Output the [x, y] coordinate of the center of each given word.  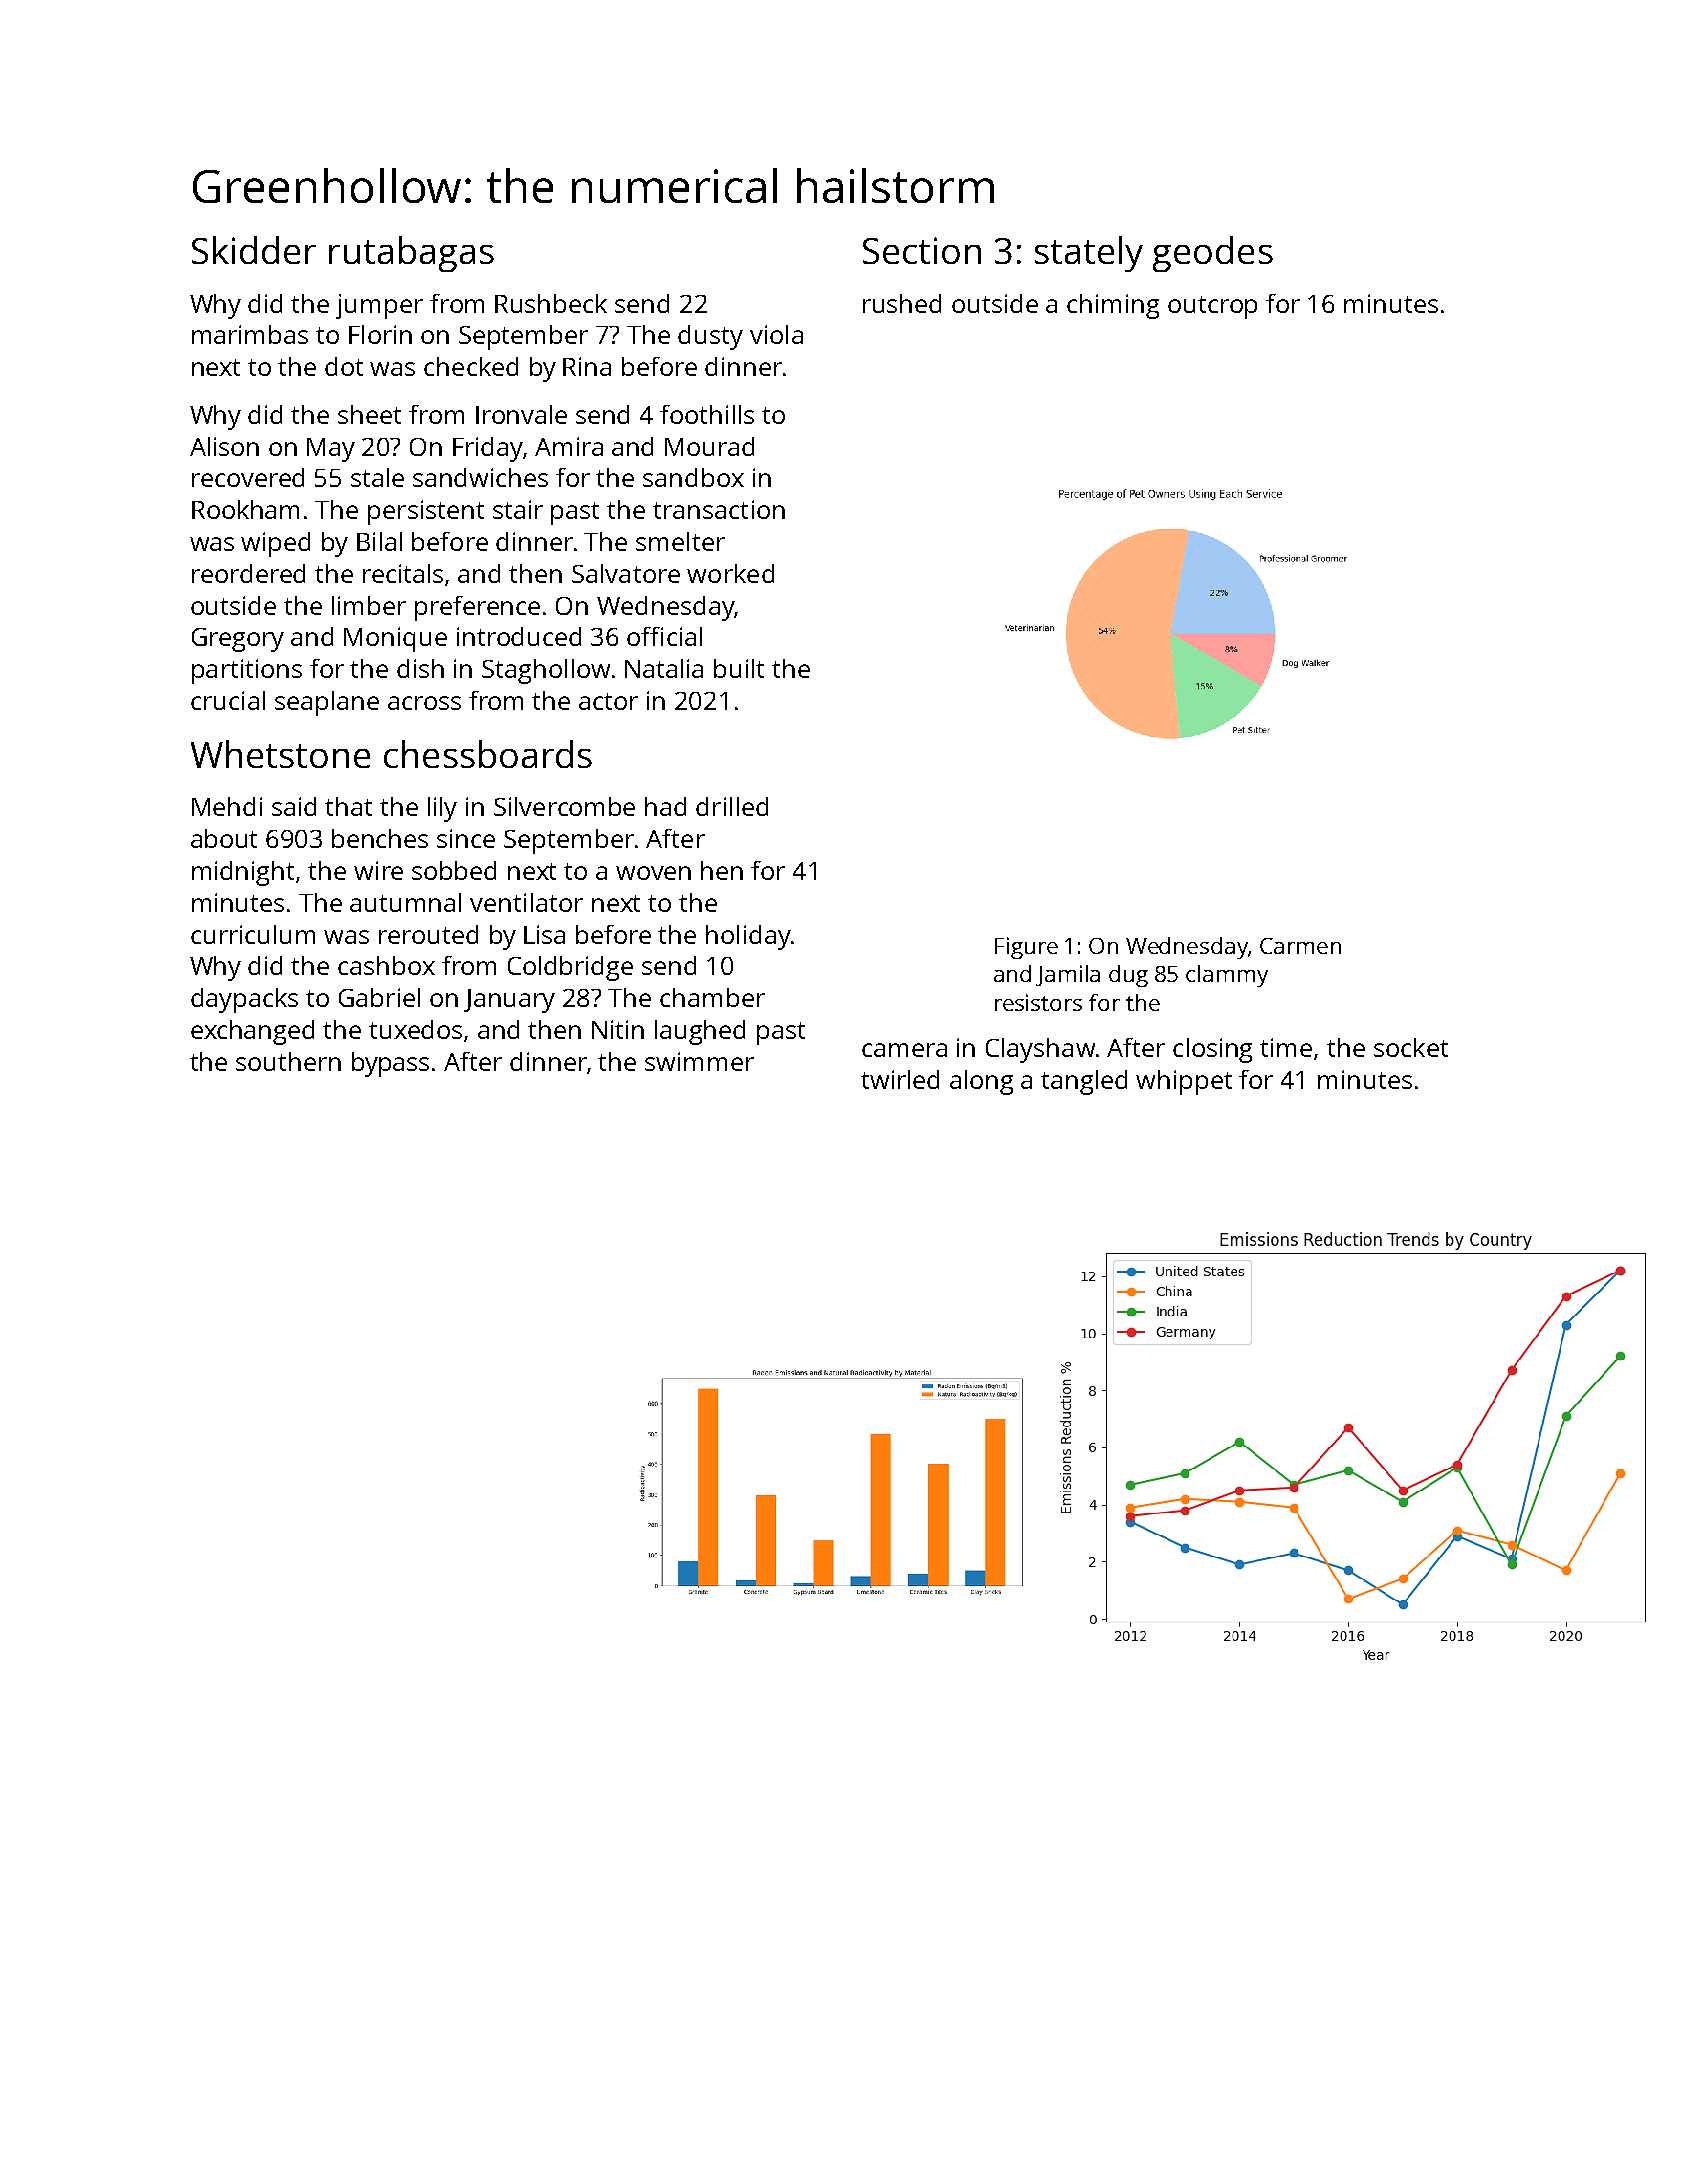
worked [730, 573]
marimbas [250, 334]
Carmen [1300, 946]
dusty [710, 337]
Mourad [709, 446]
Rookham [245, 509]
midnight [243, 873]
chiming [1113, 306]
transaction [719, 509]
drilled [732, 806]
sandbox [693, 477]
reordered [248, 573]
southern [288, 1061]
